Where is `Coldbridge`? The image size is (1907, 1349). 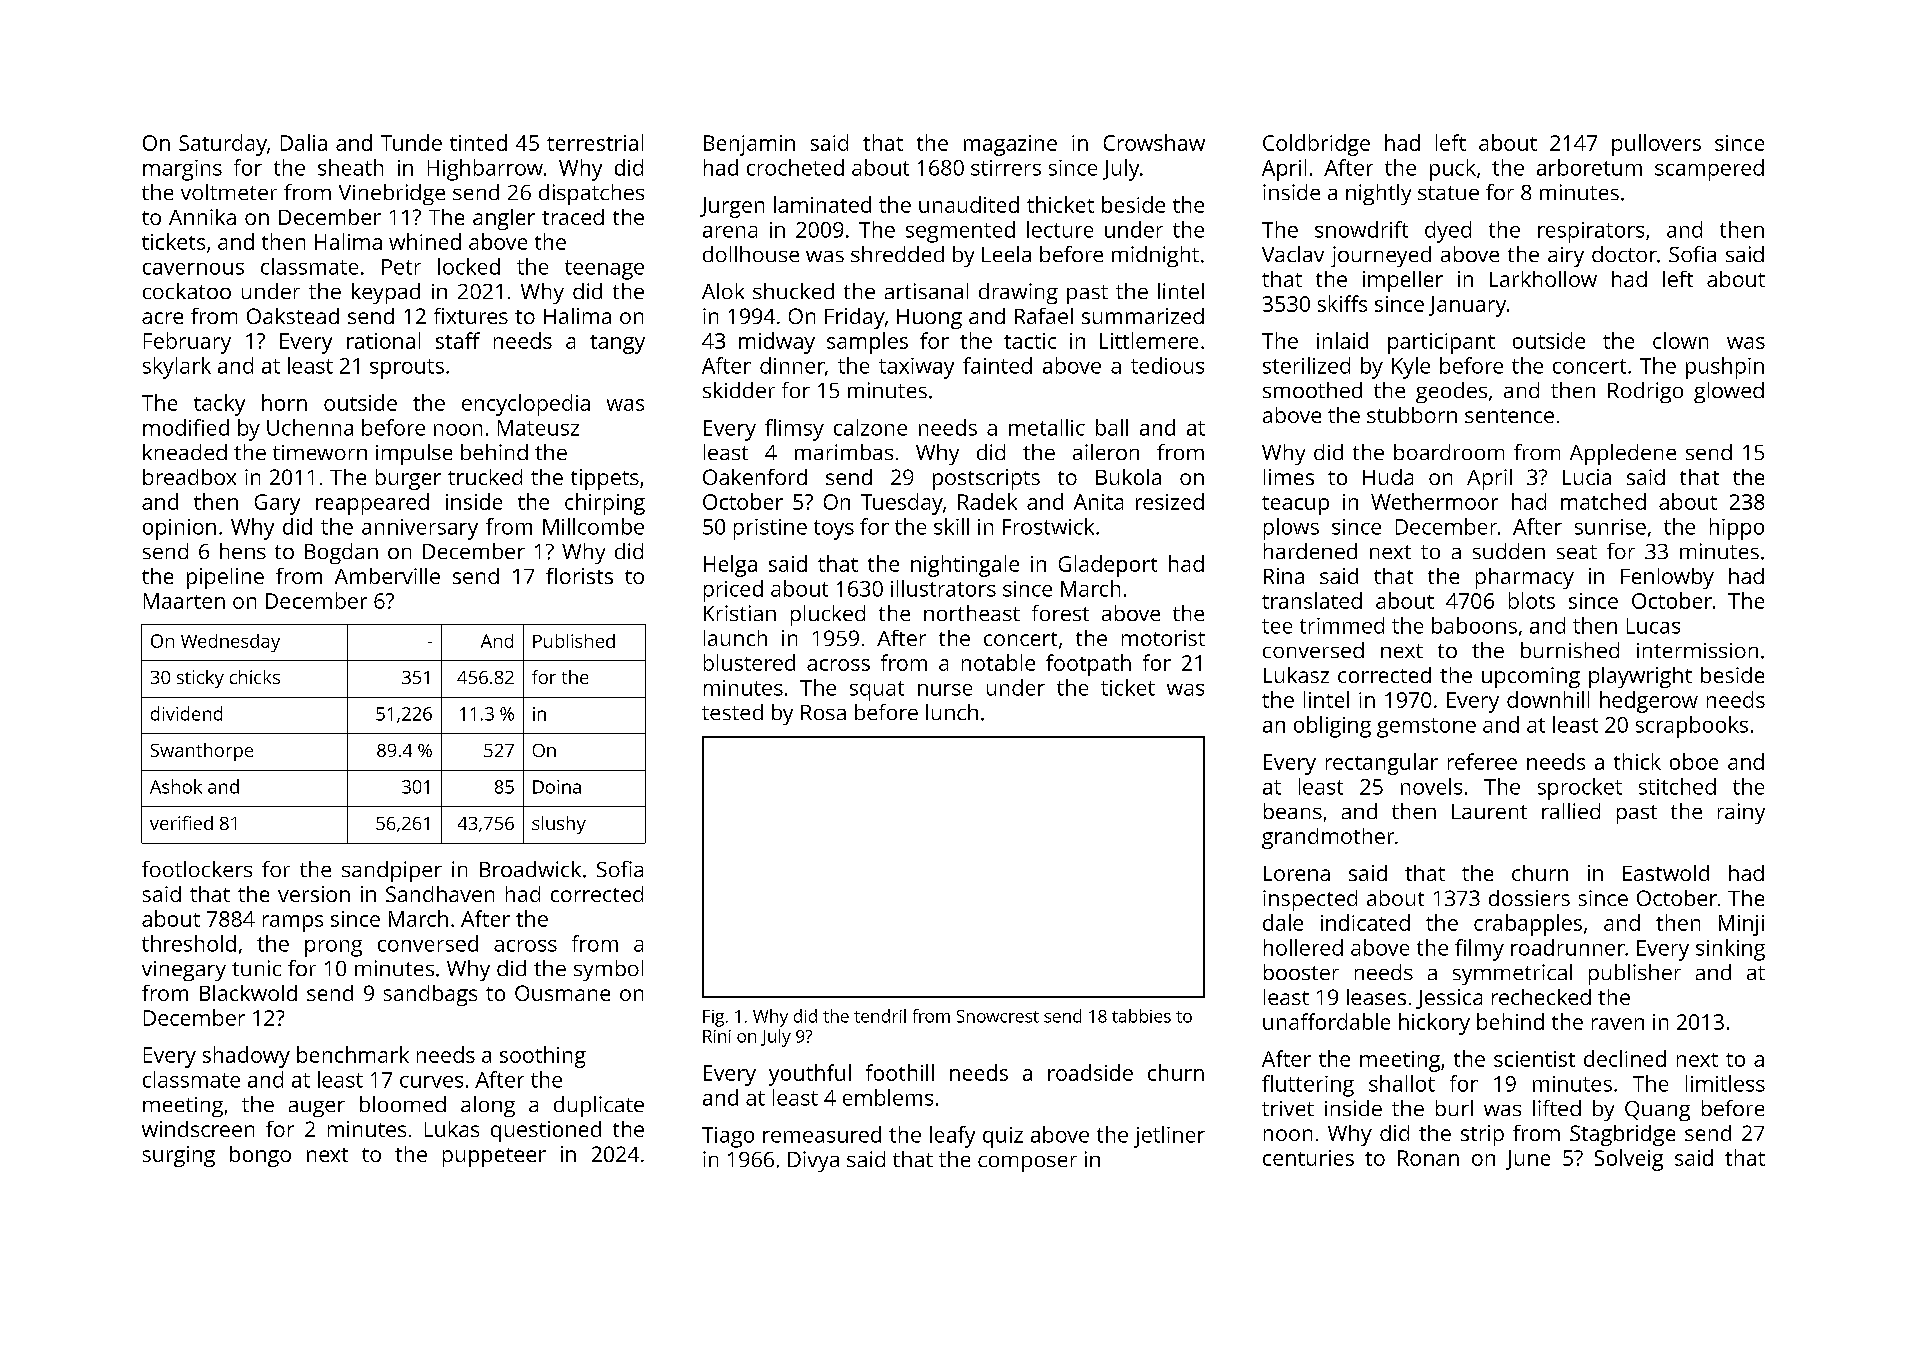
Coldbridge is located at coordinates (1316, 145).
